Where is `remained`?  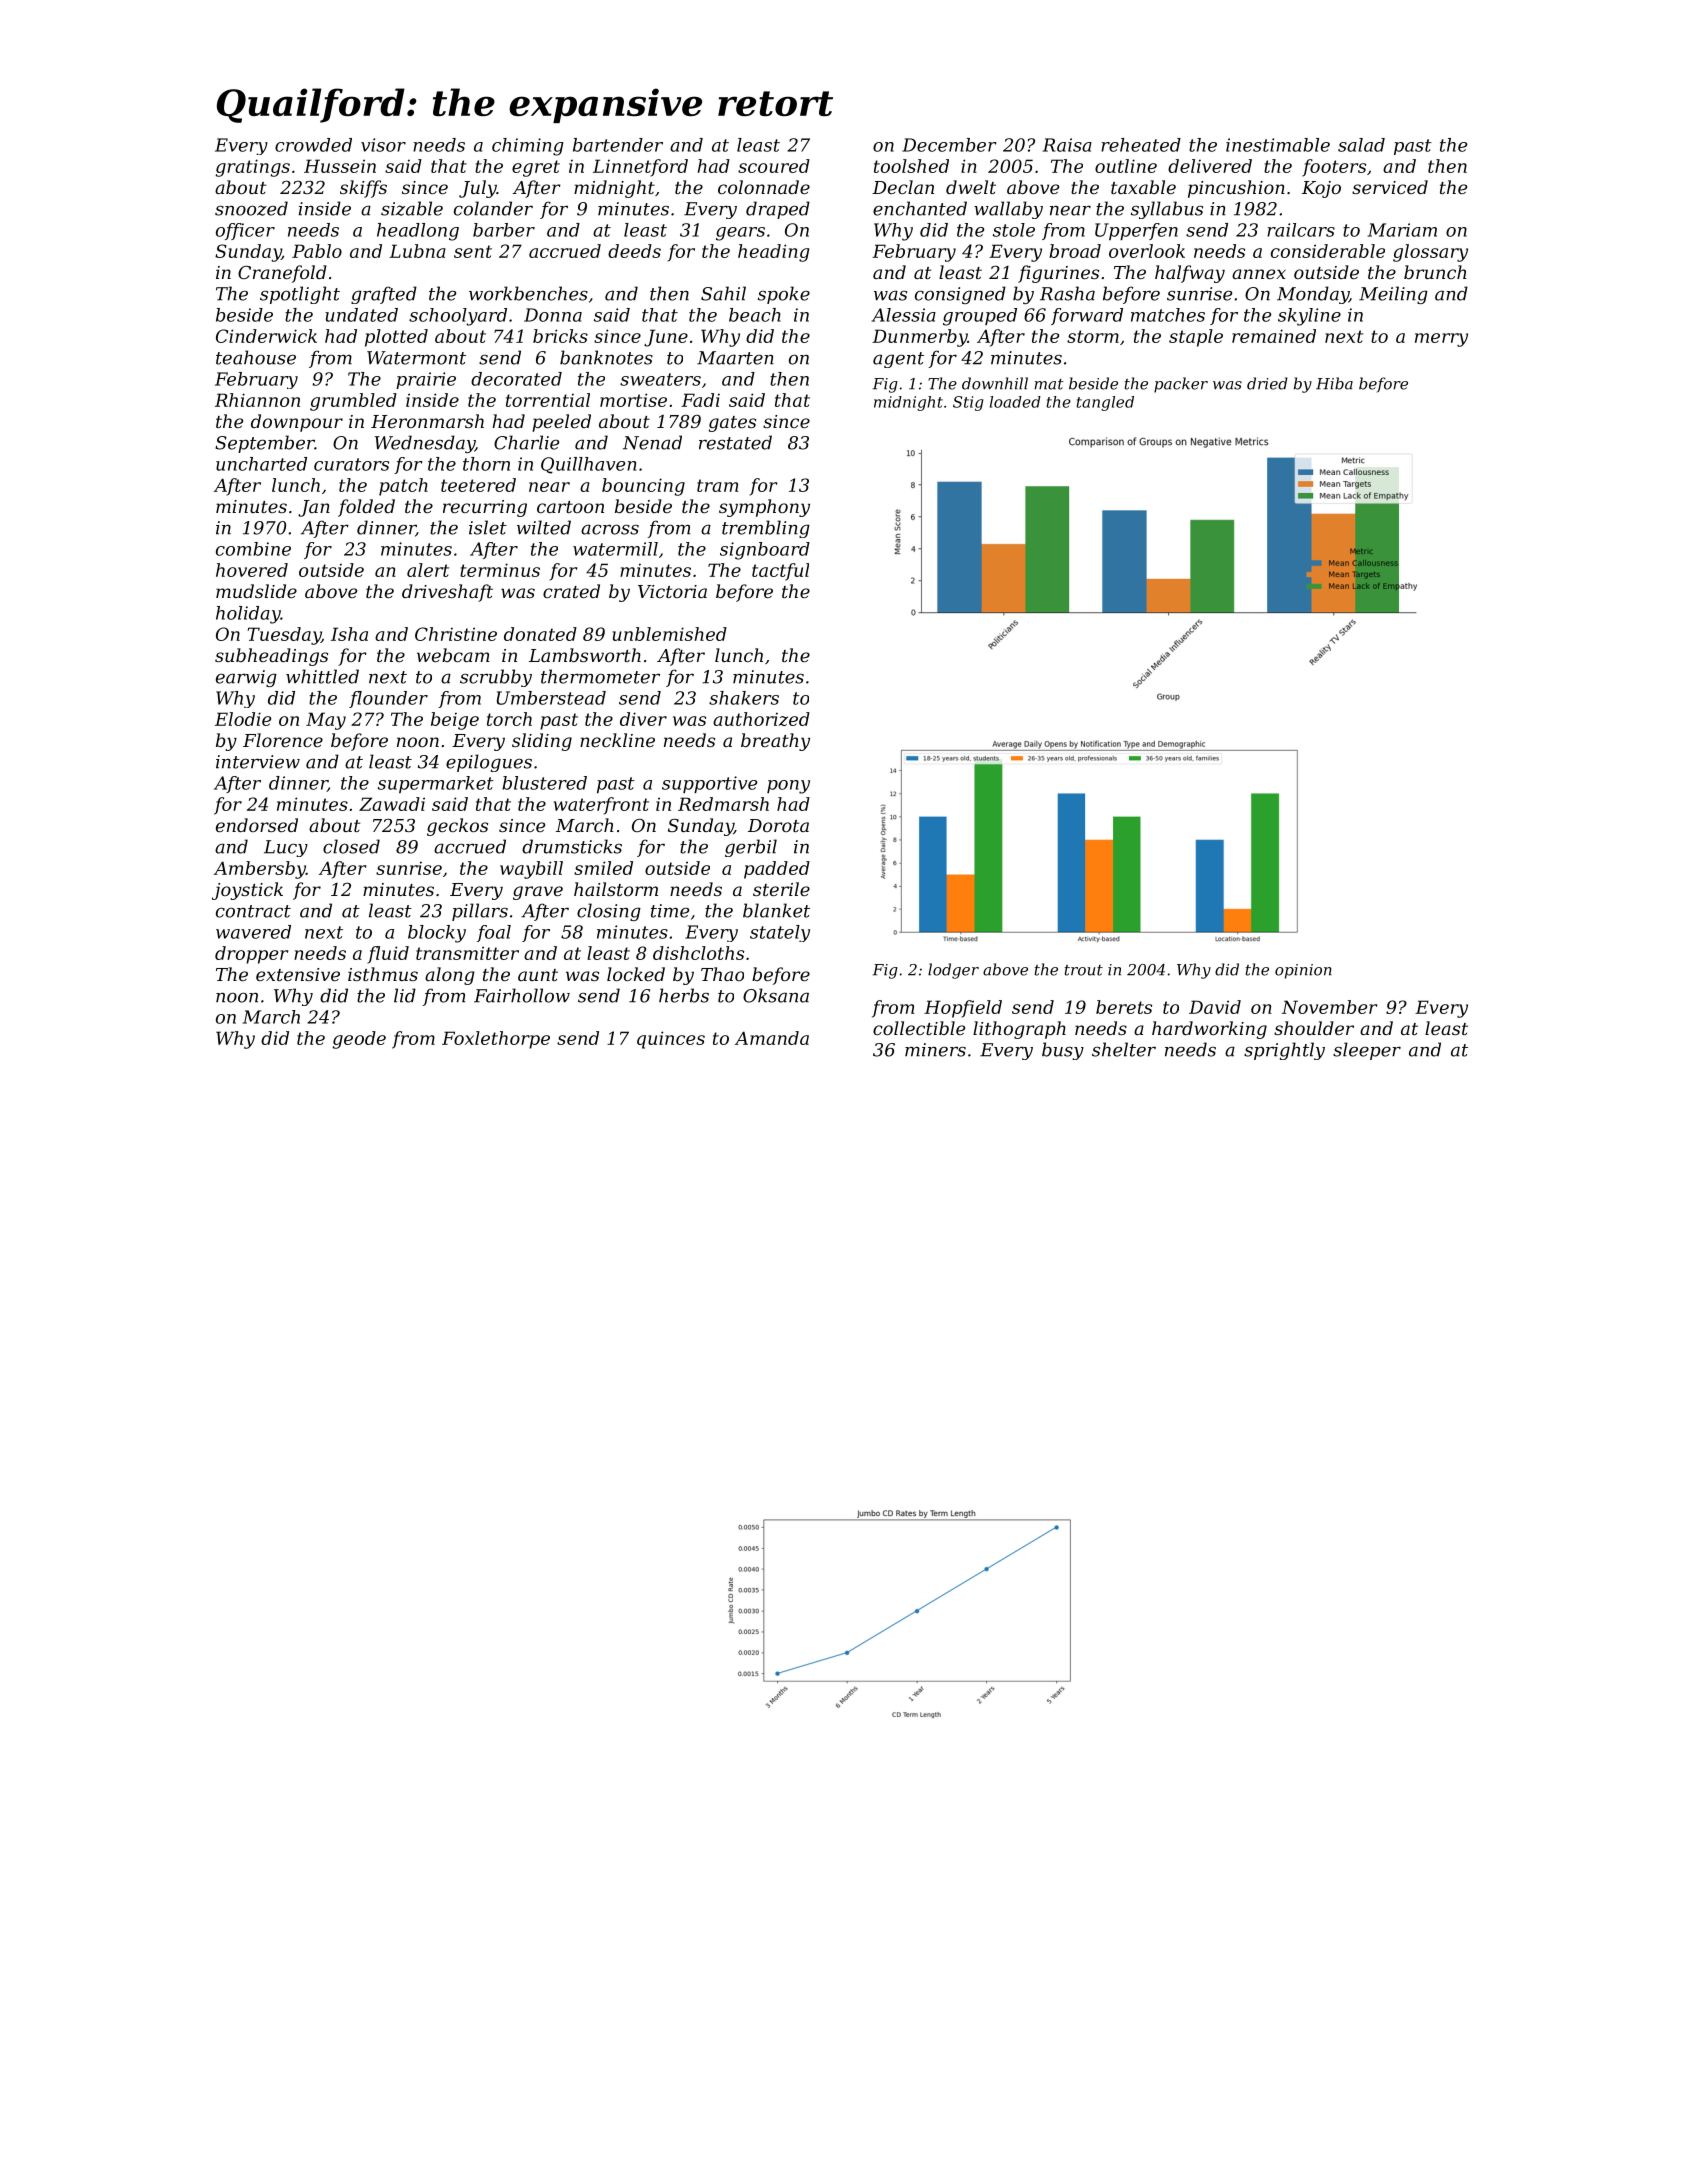
remained is located at coordinates (1274, 336).
